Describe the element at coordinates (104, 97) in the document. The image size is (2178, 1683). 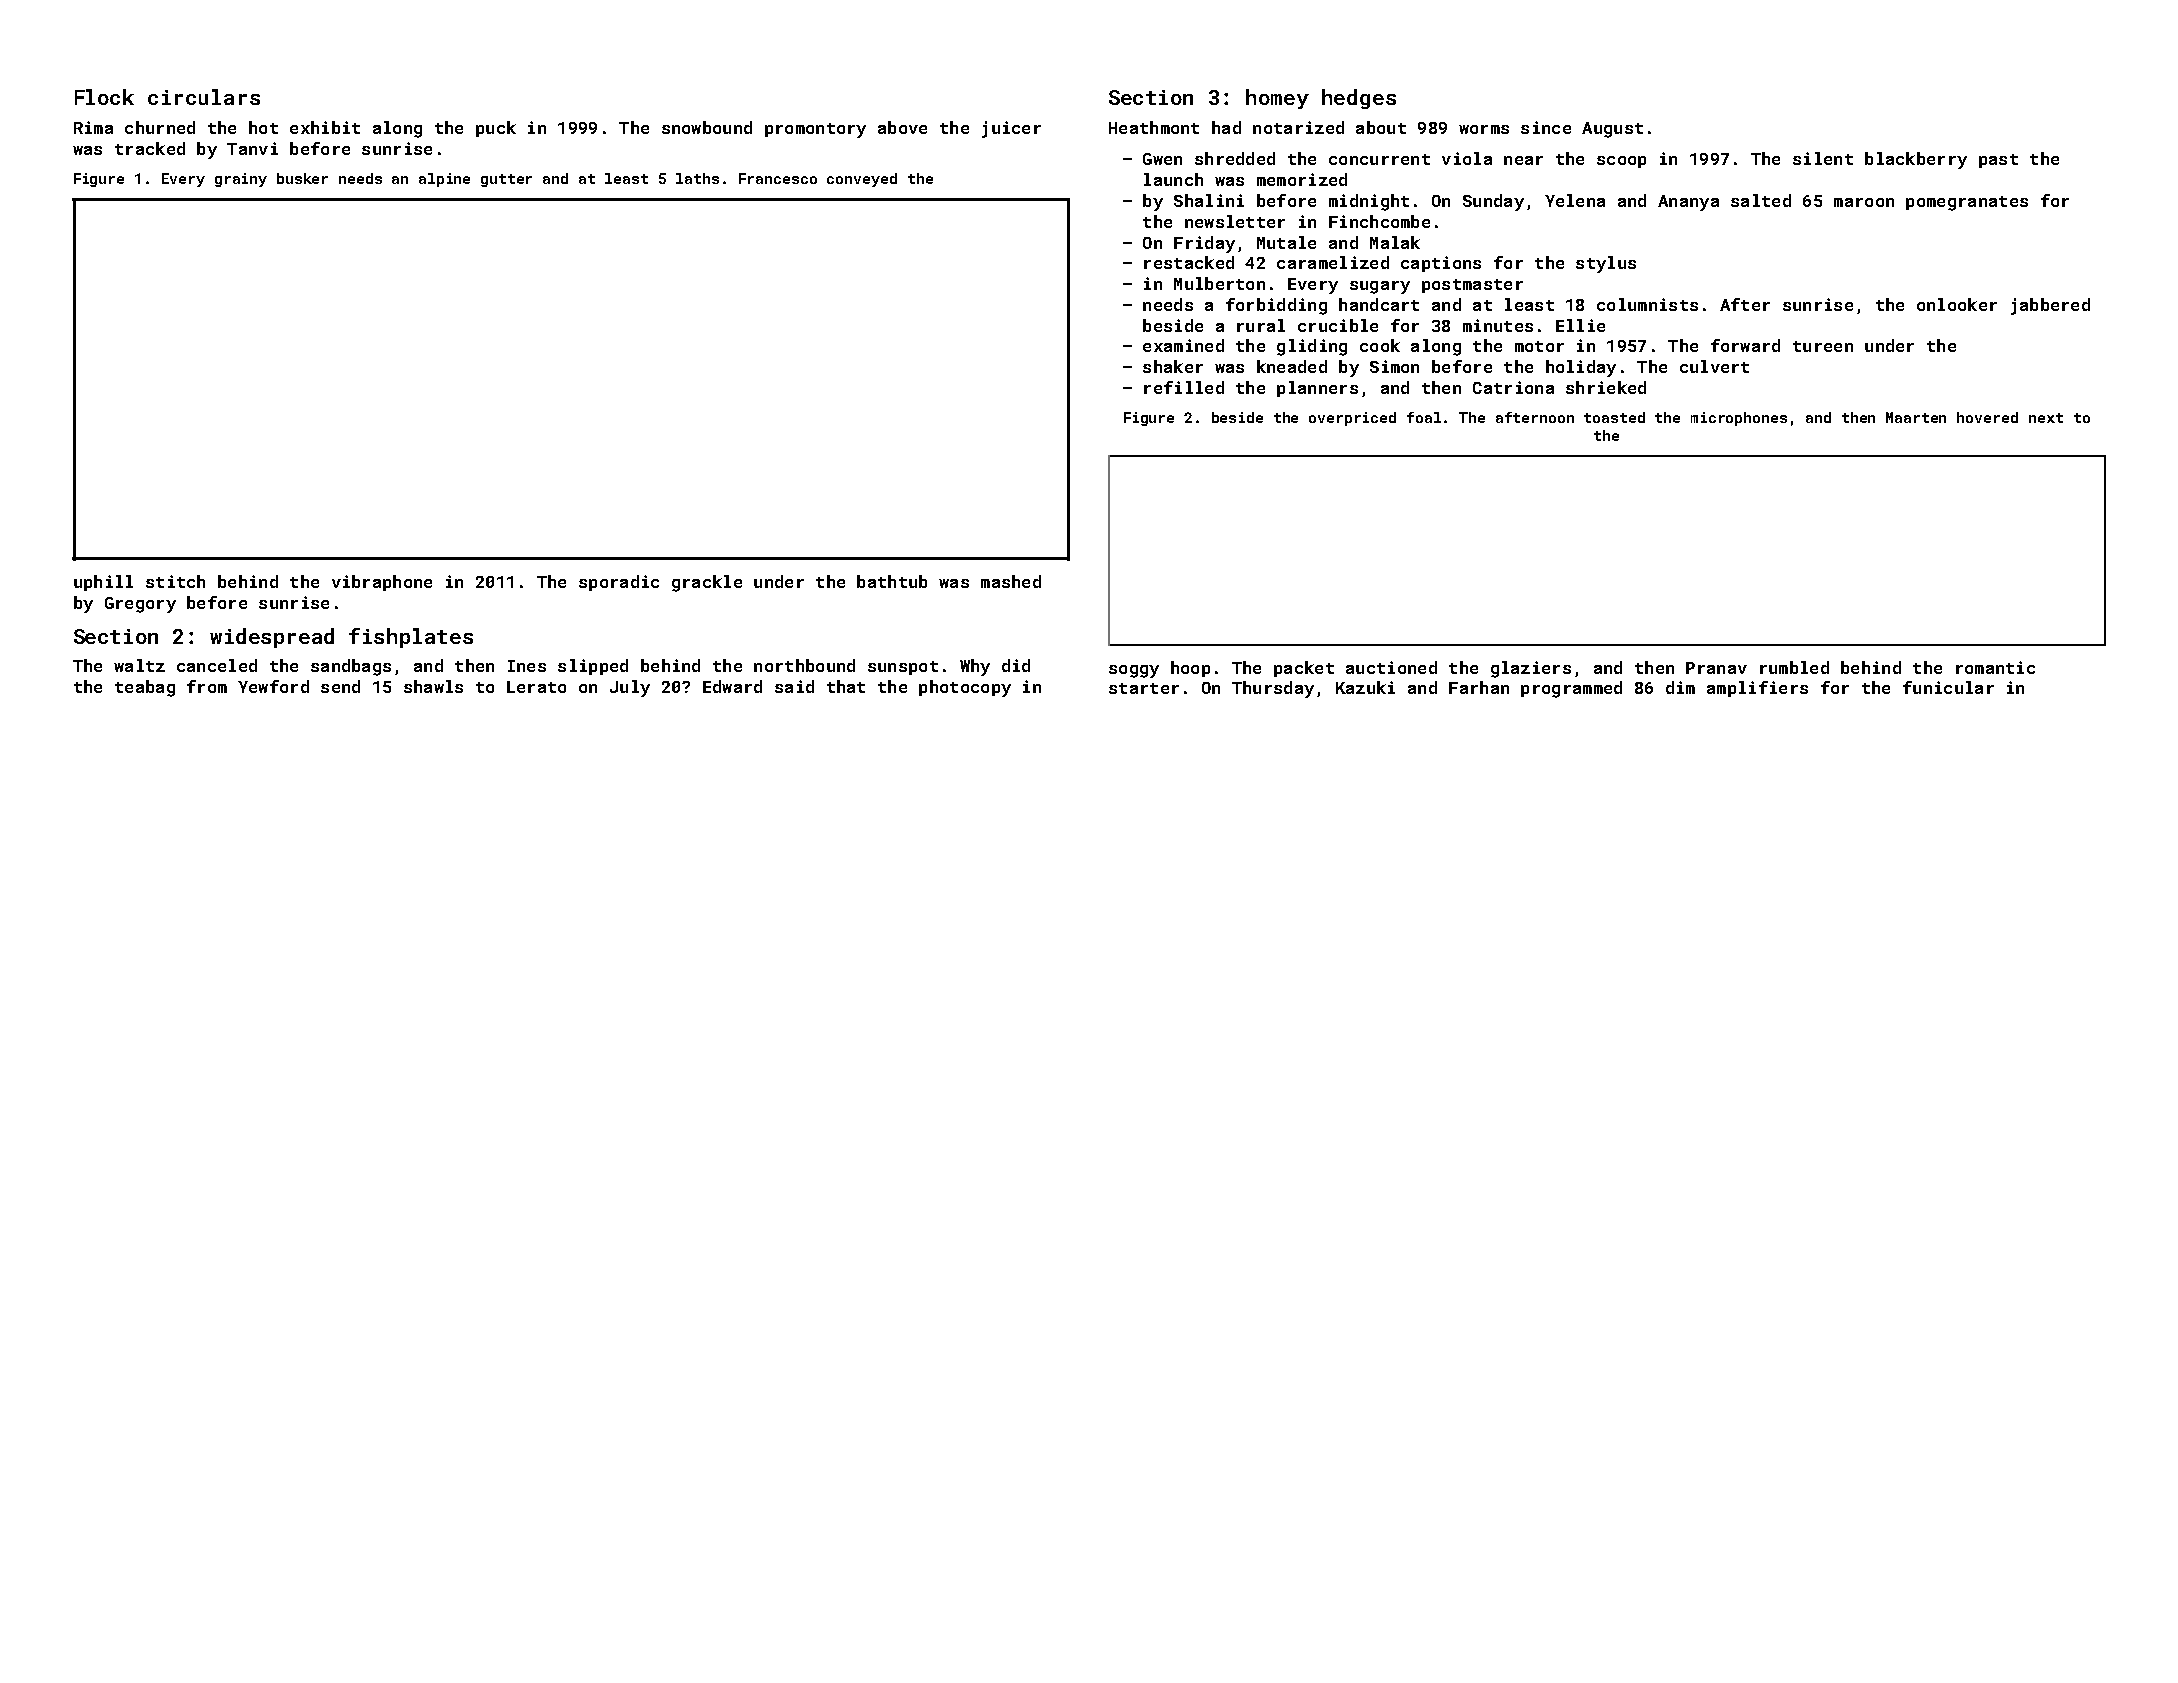
I see `Flock` at that location.
